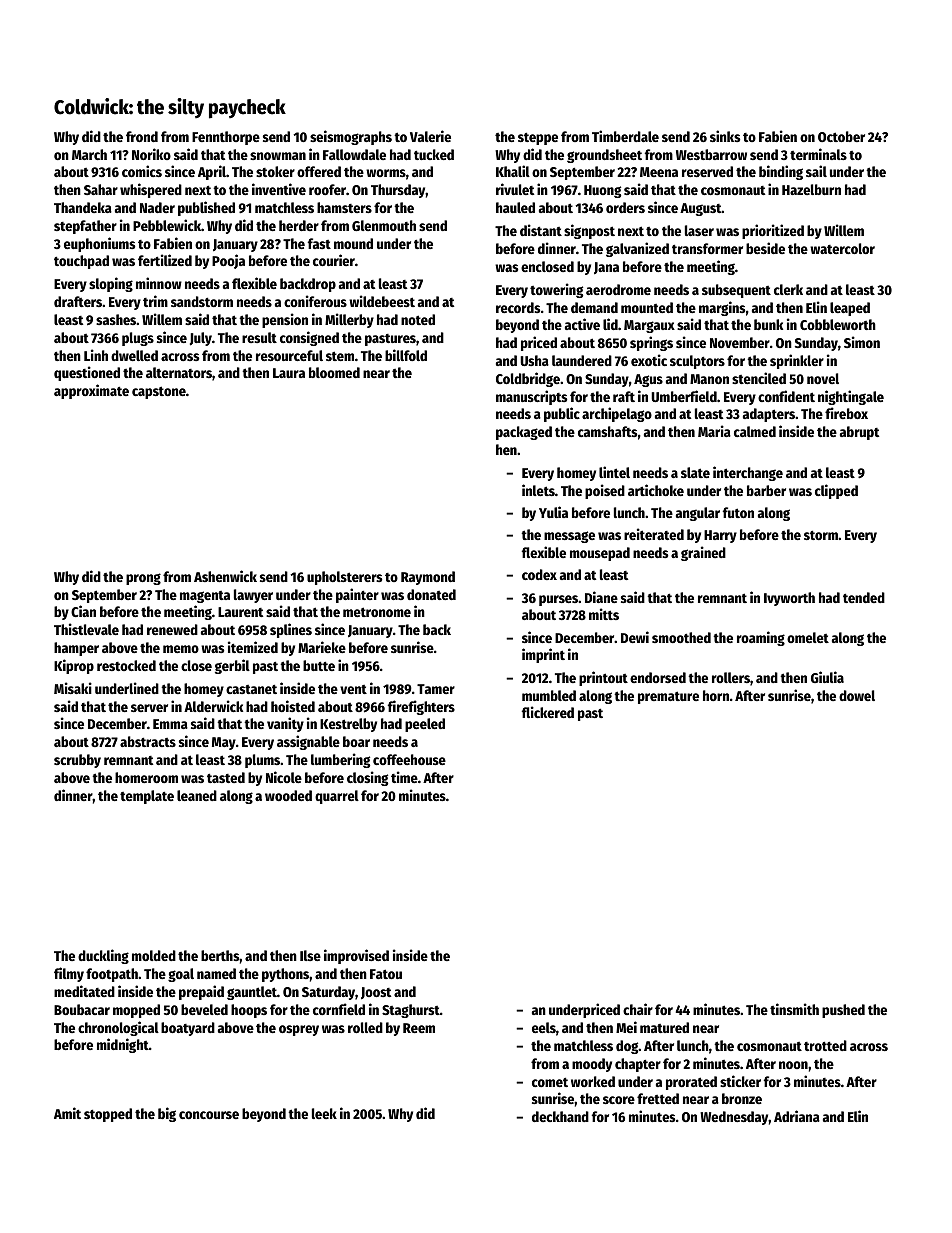 Image resolution: width=952 pixels, height=1233 pixels. Describe the element at coordinates (515, 207) in the page. I see `hauled` at that location.
